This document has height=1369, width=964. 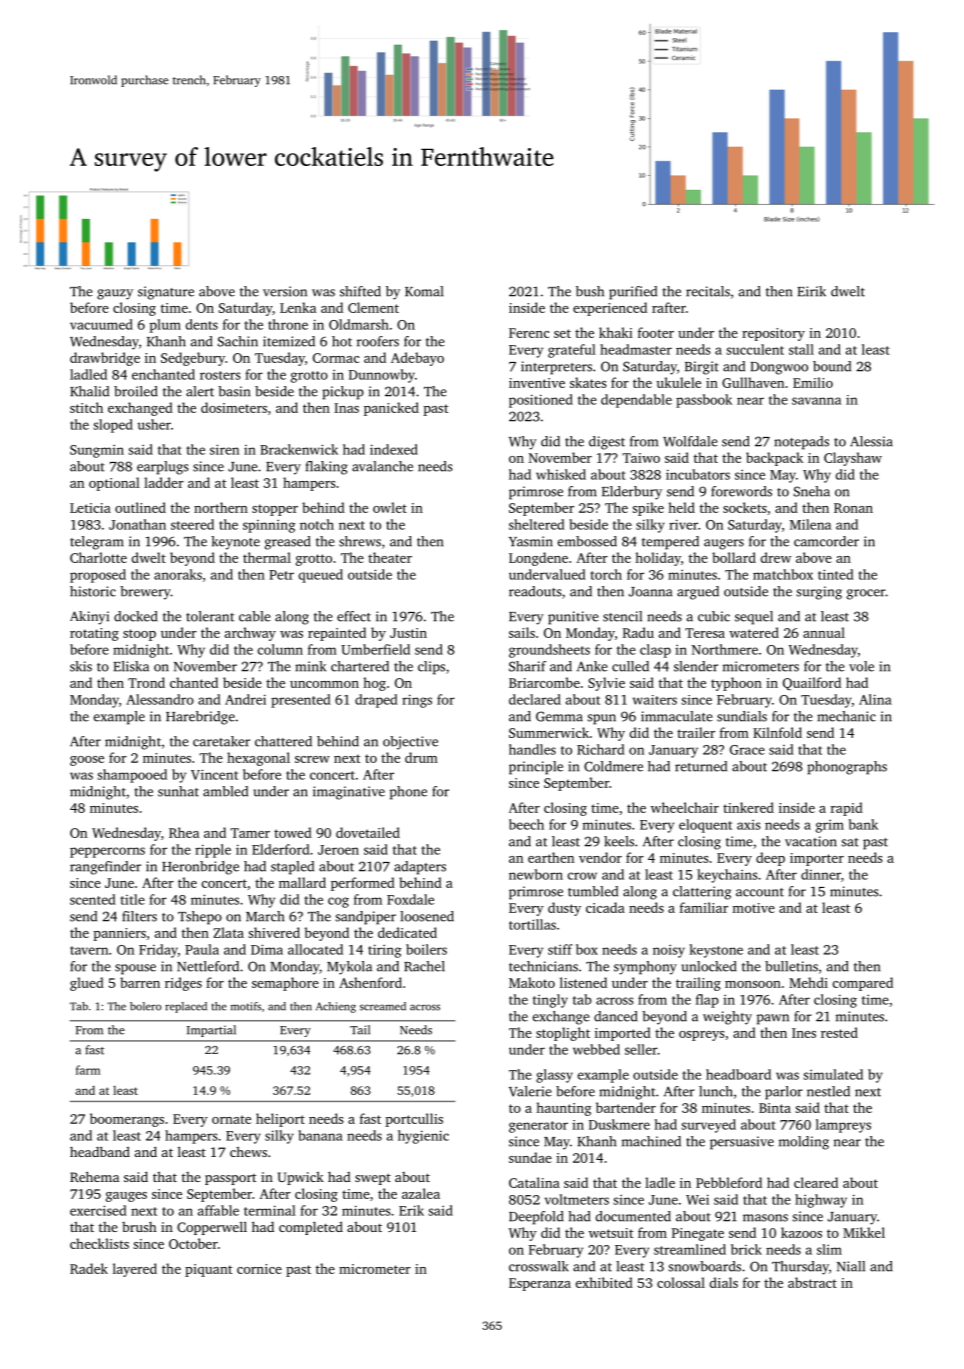 What do you see at coordinates (811, 841) in the document?
I see `vacation` at bounding box center [811, 841].
